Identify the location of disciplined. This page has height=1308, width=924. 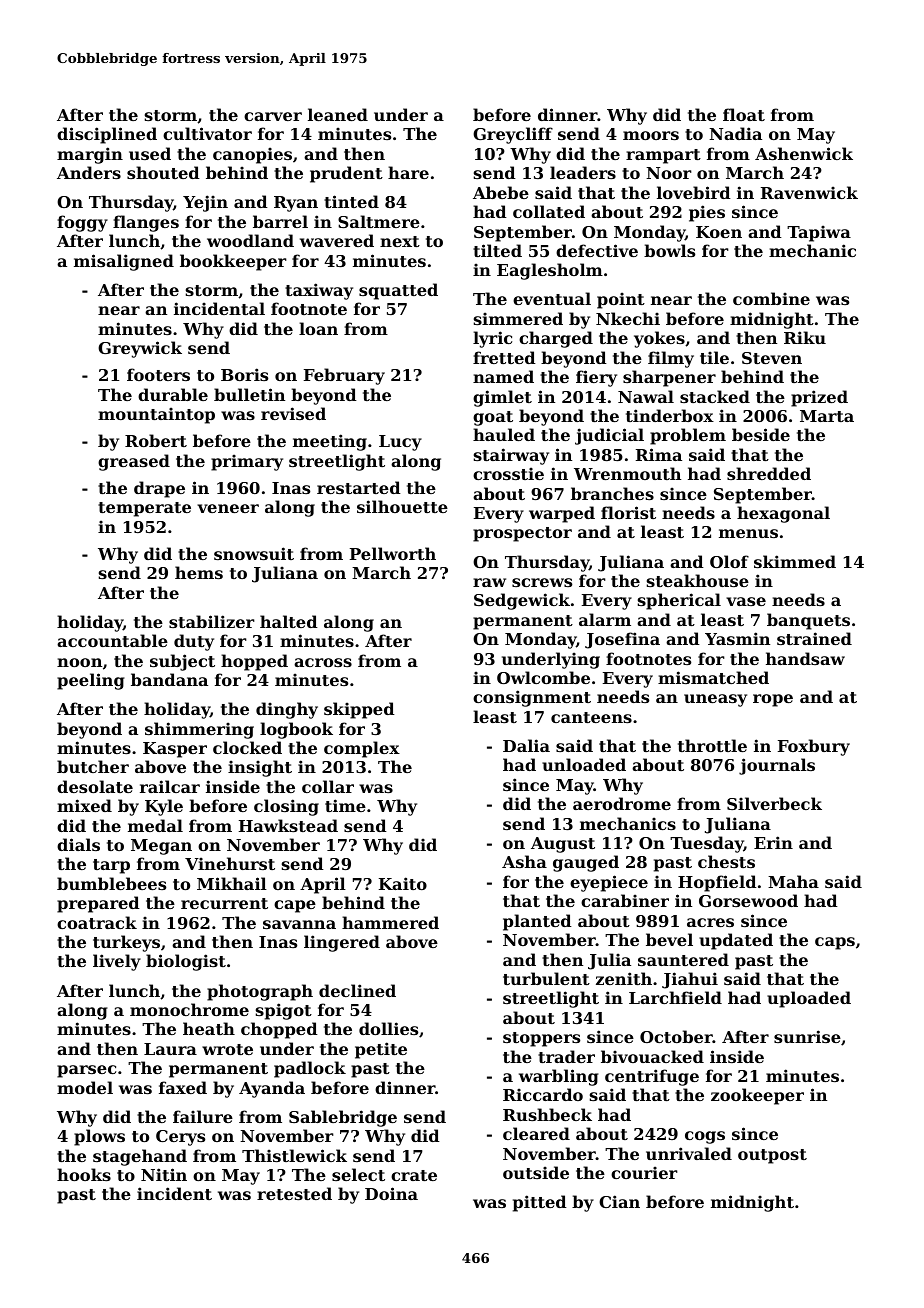
(107, 135).
